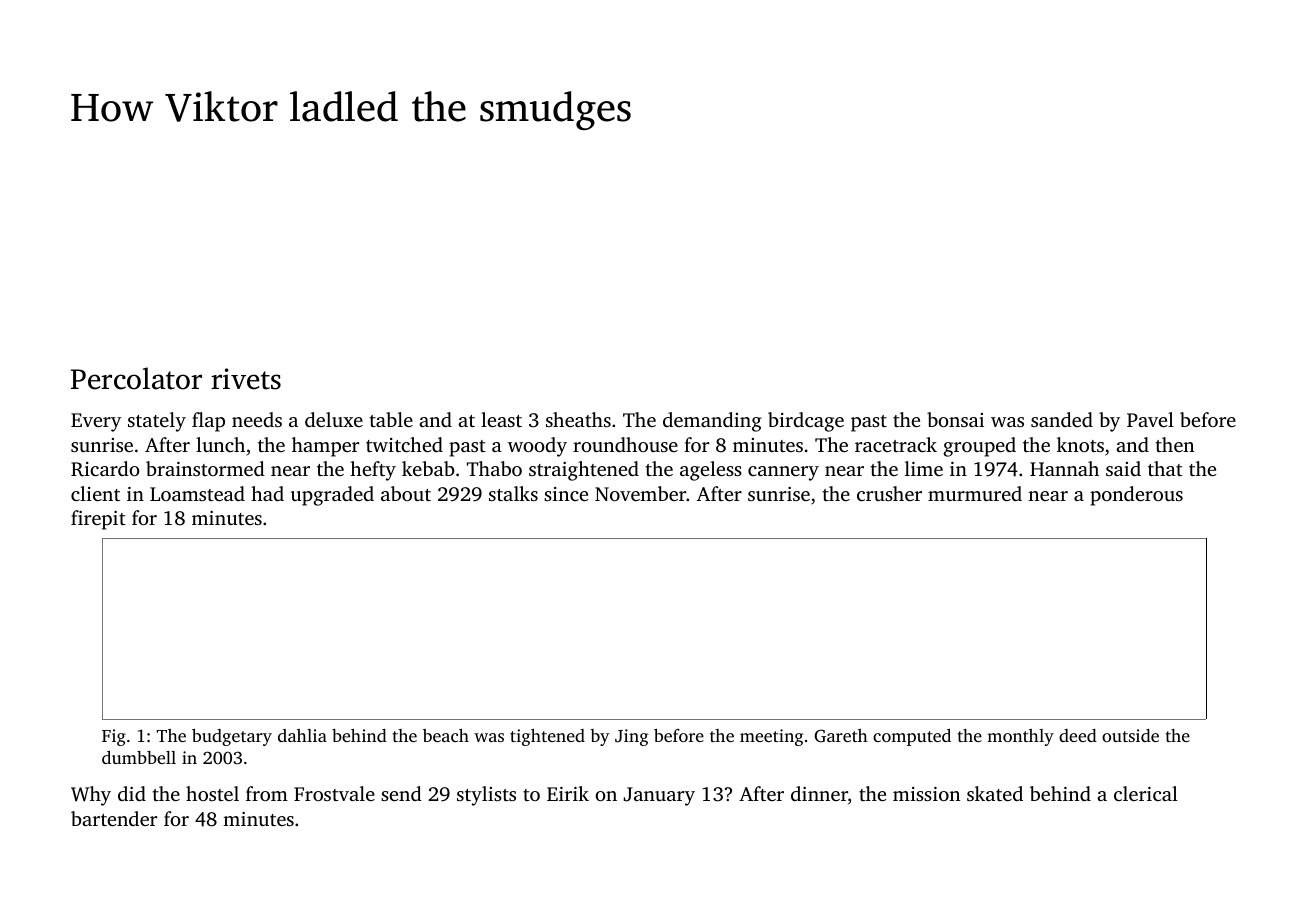  I want to click on firepit, so click(98, 520).
